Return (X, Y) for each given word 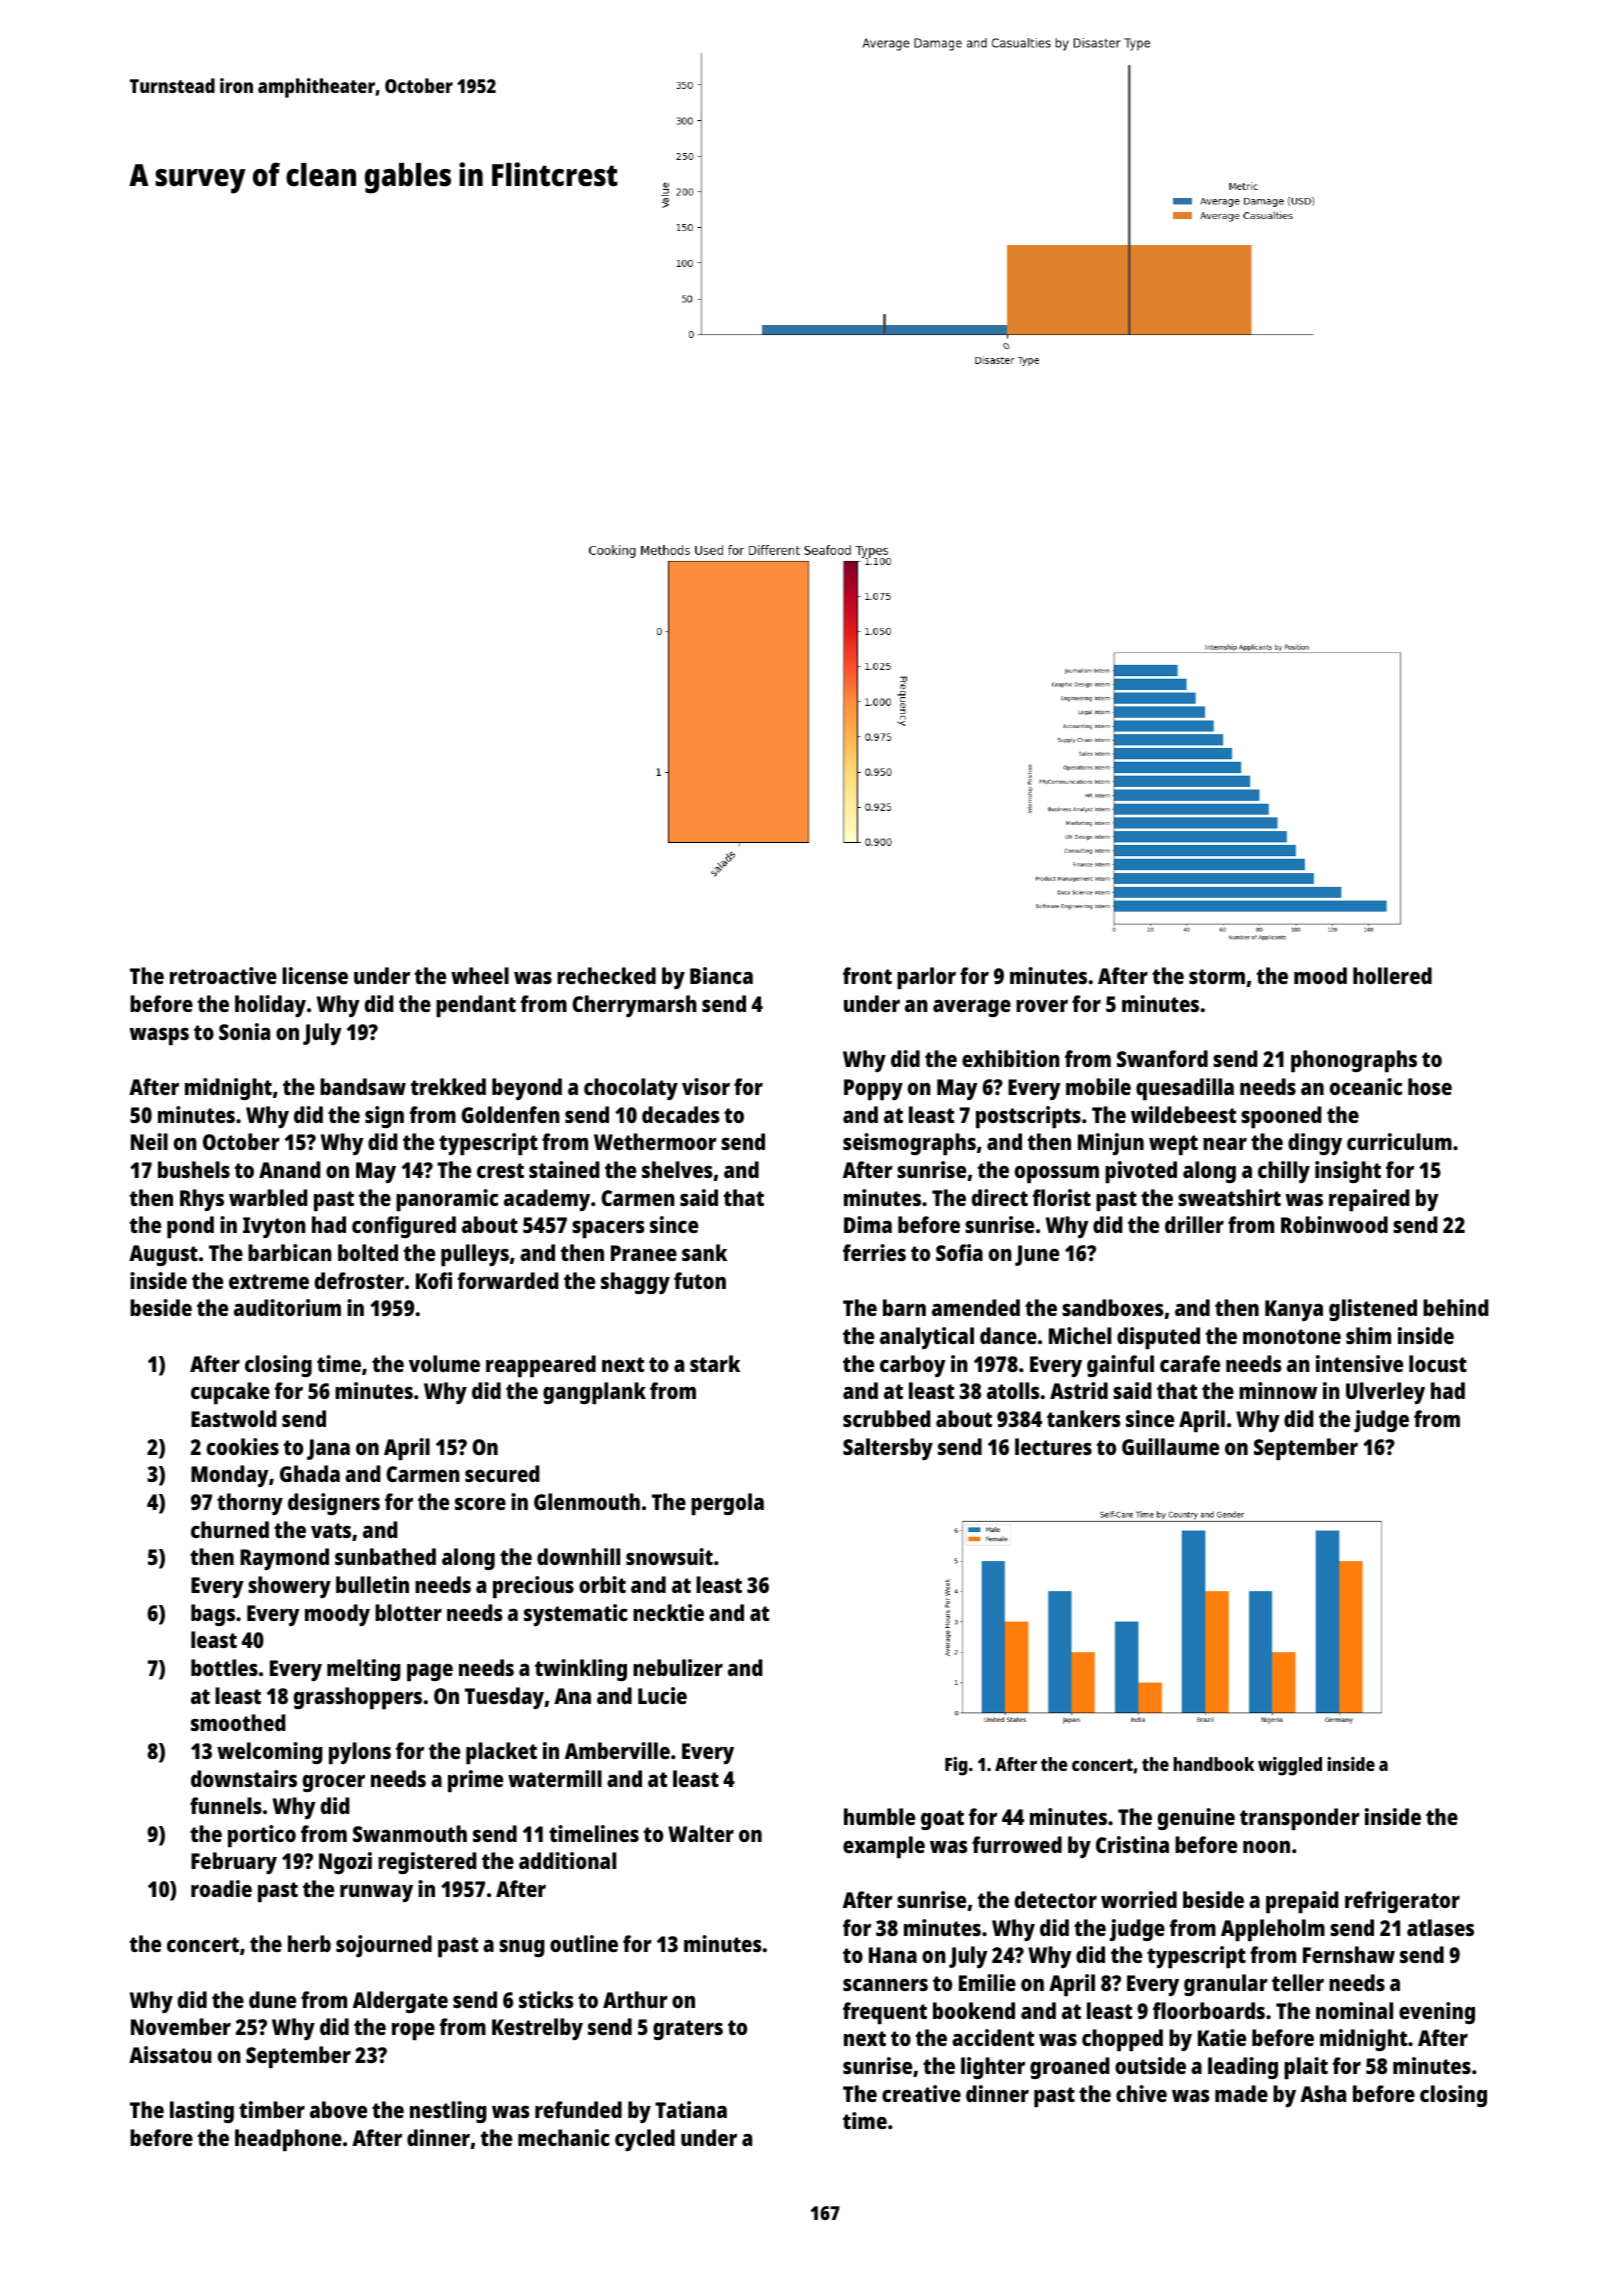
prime (475, 1781)
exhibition (1011, 1058)
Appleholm (1273, 1930)
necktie (668, 1612)
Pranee (644, 1253)
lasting (202, 2112)
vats (331, 1530)
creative (921, 2093)
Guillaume (1170, 1446)
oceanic (1366, 1086)
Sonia (244, 1031)
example (884, 1847)
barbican (290, 1252)
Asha (1323, 2093)
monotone (1292, 1336)
